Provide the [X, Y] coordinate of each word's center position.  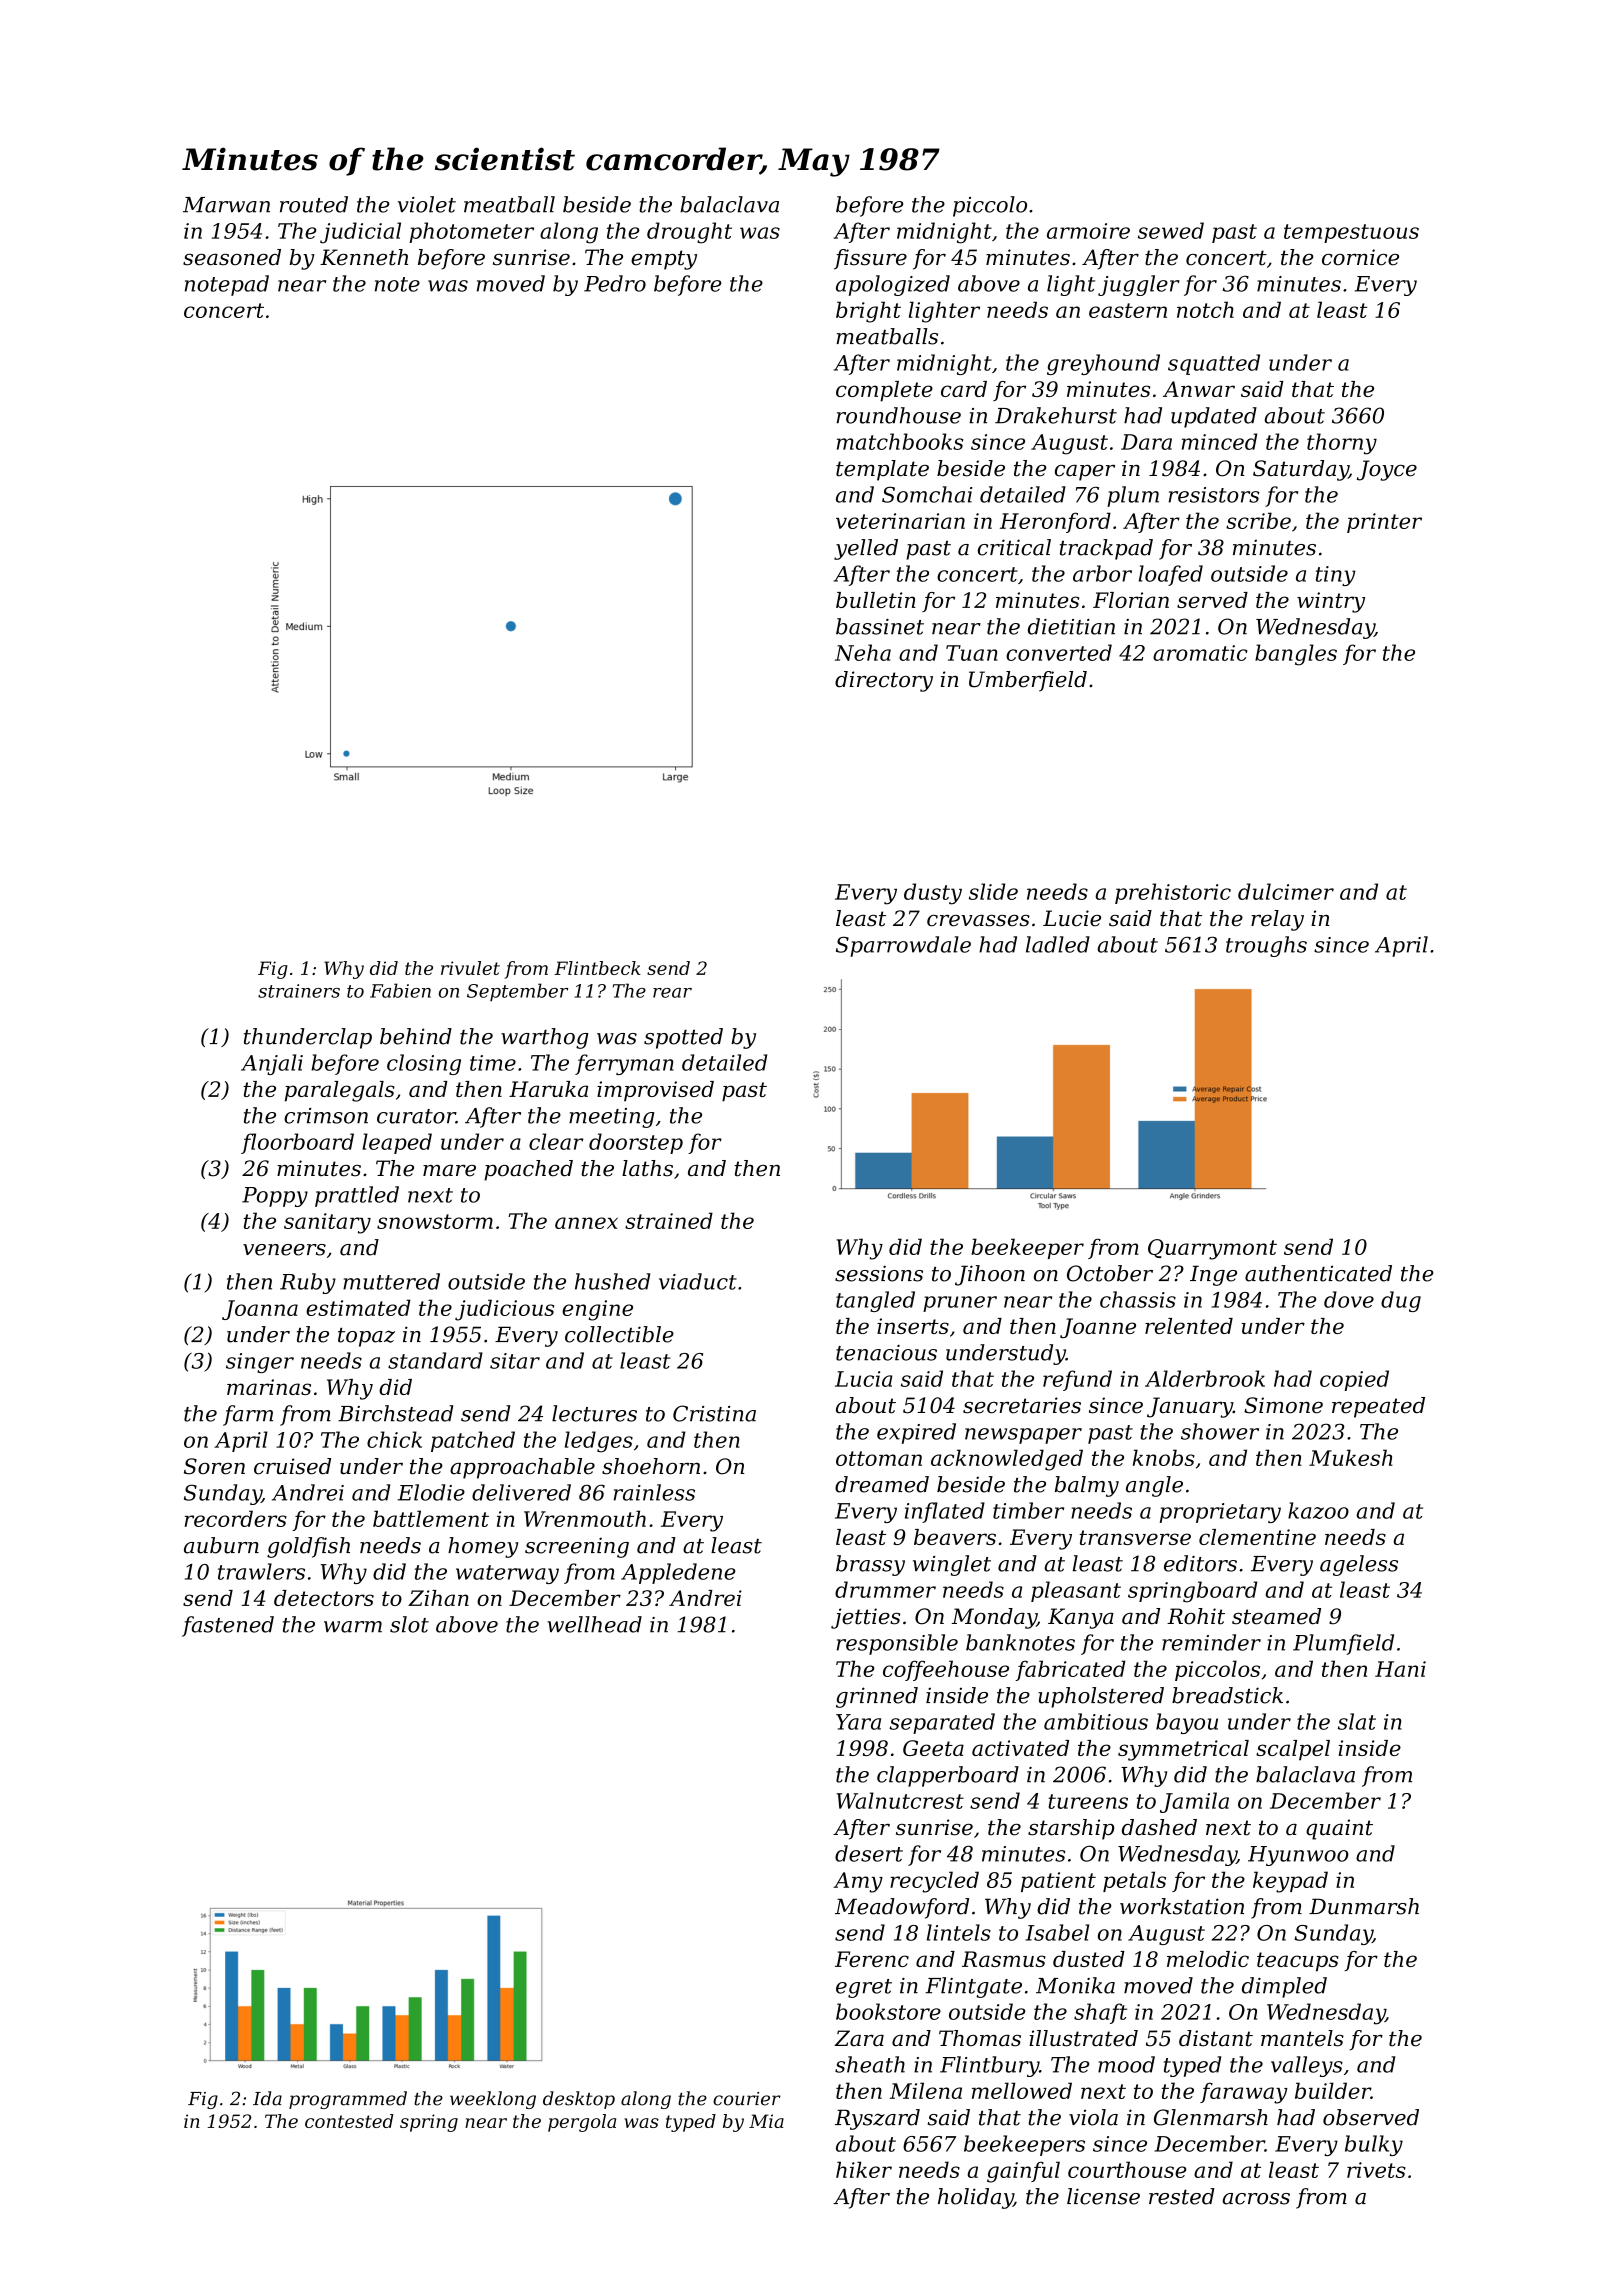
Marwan [226, 205]
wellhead [595, 1624]
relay [1277, 920]
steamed [1276, 1616]
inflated [945, 1512]
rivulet [470, 968]
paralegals [340, 1091]
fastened [228, 1626]
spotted [683, 1038]
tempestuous [1351, 233]
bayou [1187, 1723]
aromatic [1200, 653]
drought [689, 233]
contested [349, 2121]
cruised [292, 1466]
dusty [933, 894]
